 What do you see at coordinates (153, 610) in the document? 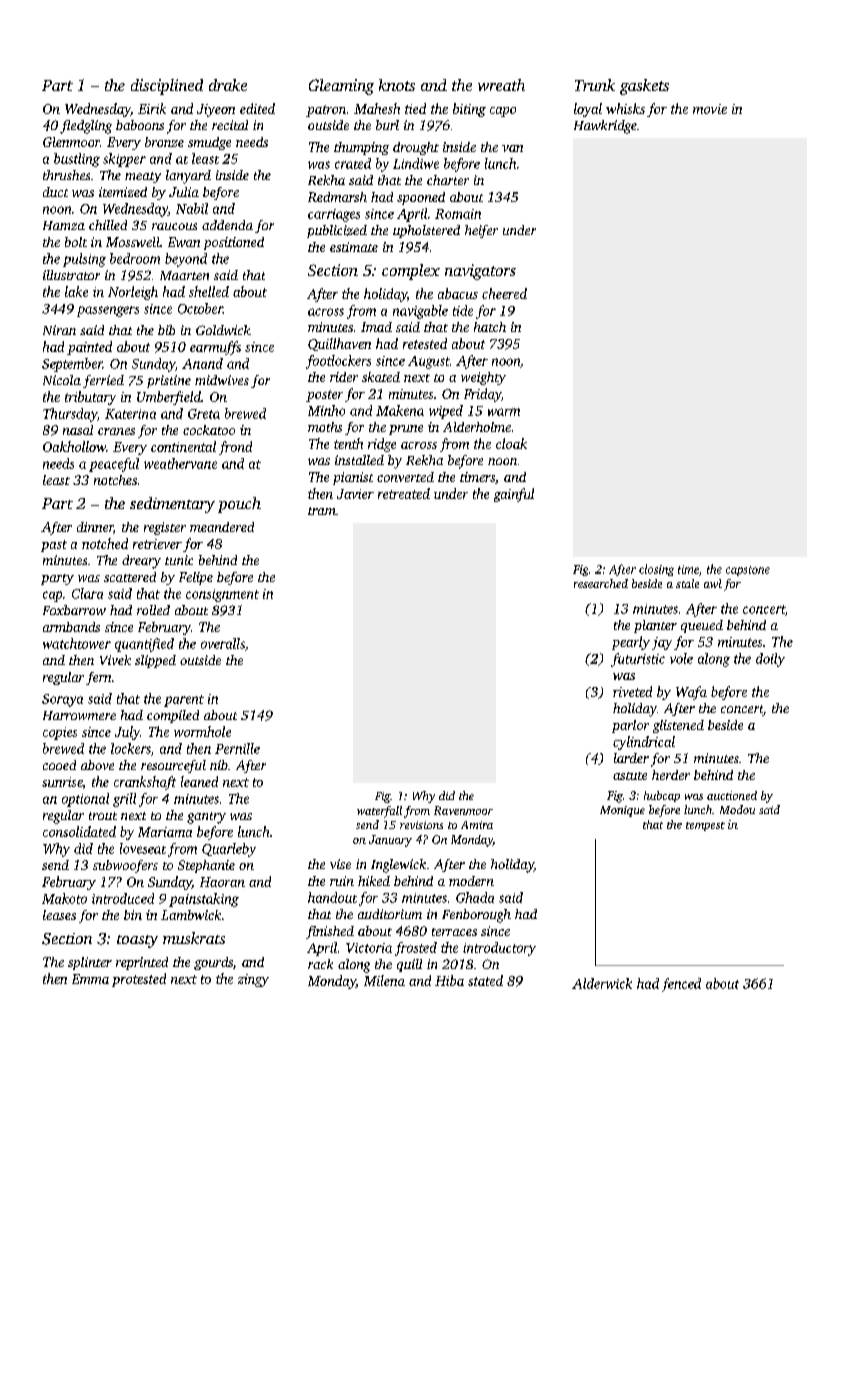
I see `rolled` at bounding box center [153, 610].
